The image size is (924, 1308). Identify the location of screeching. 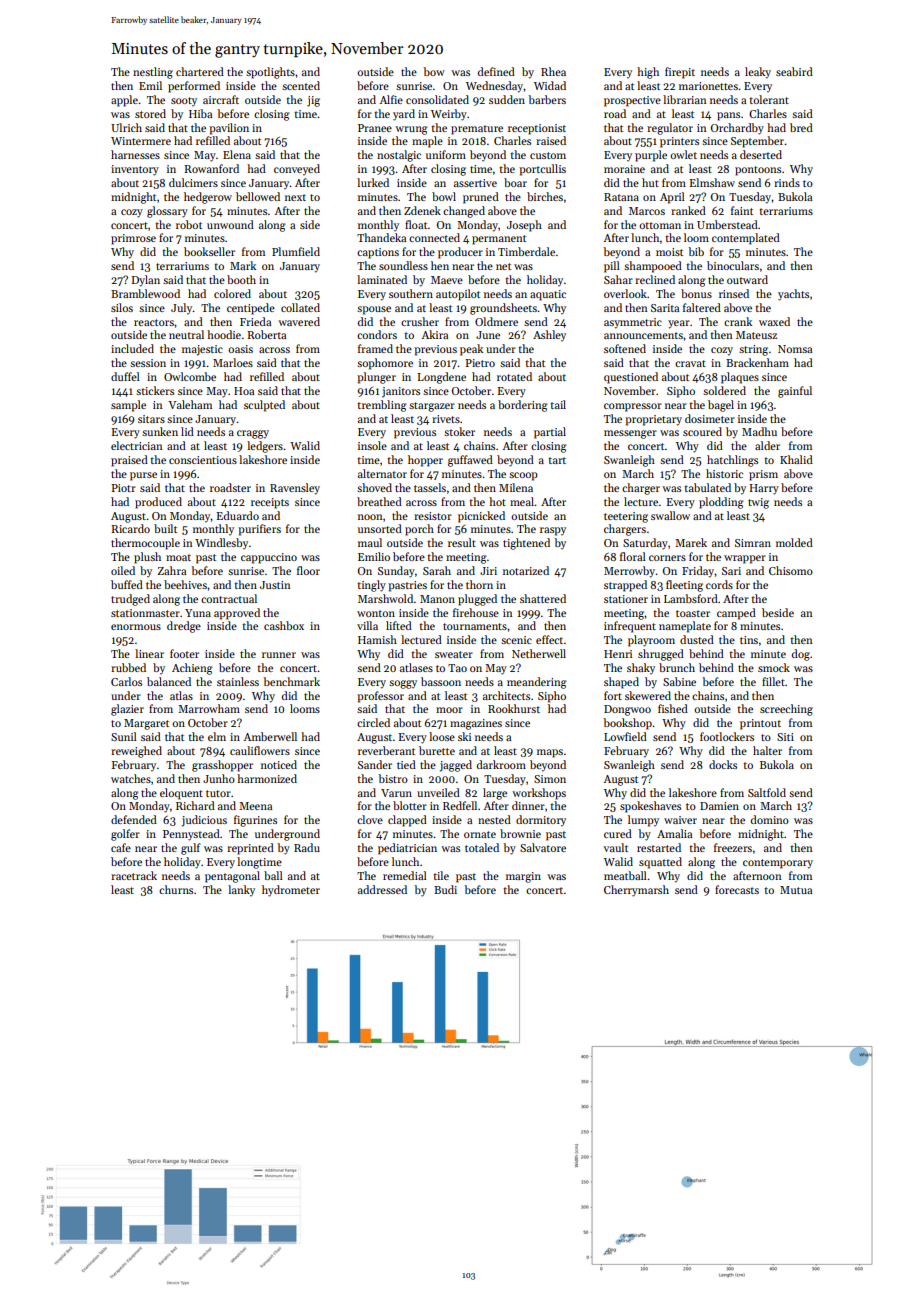
(786, 710).
